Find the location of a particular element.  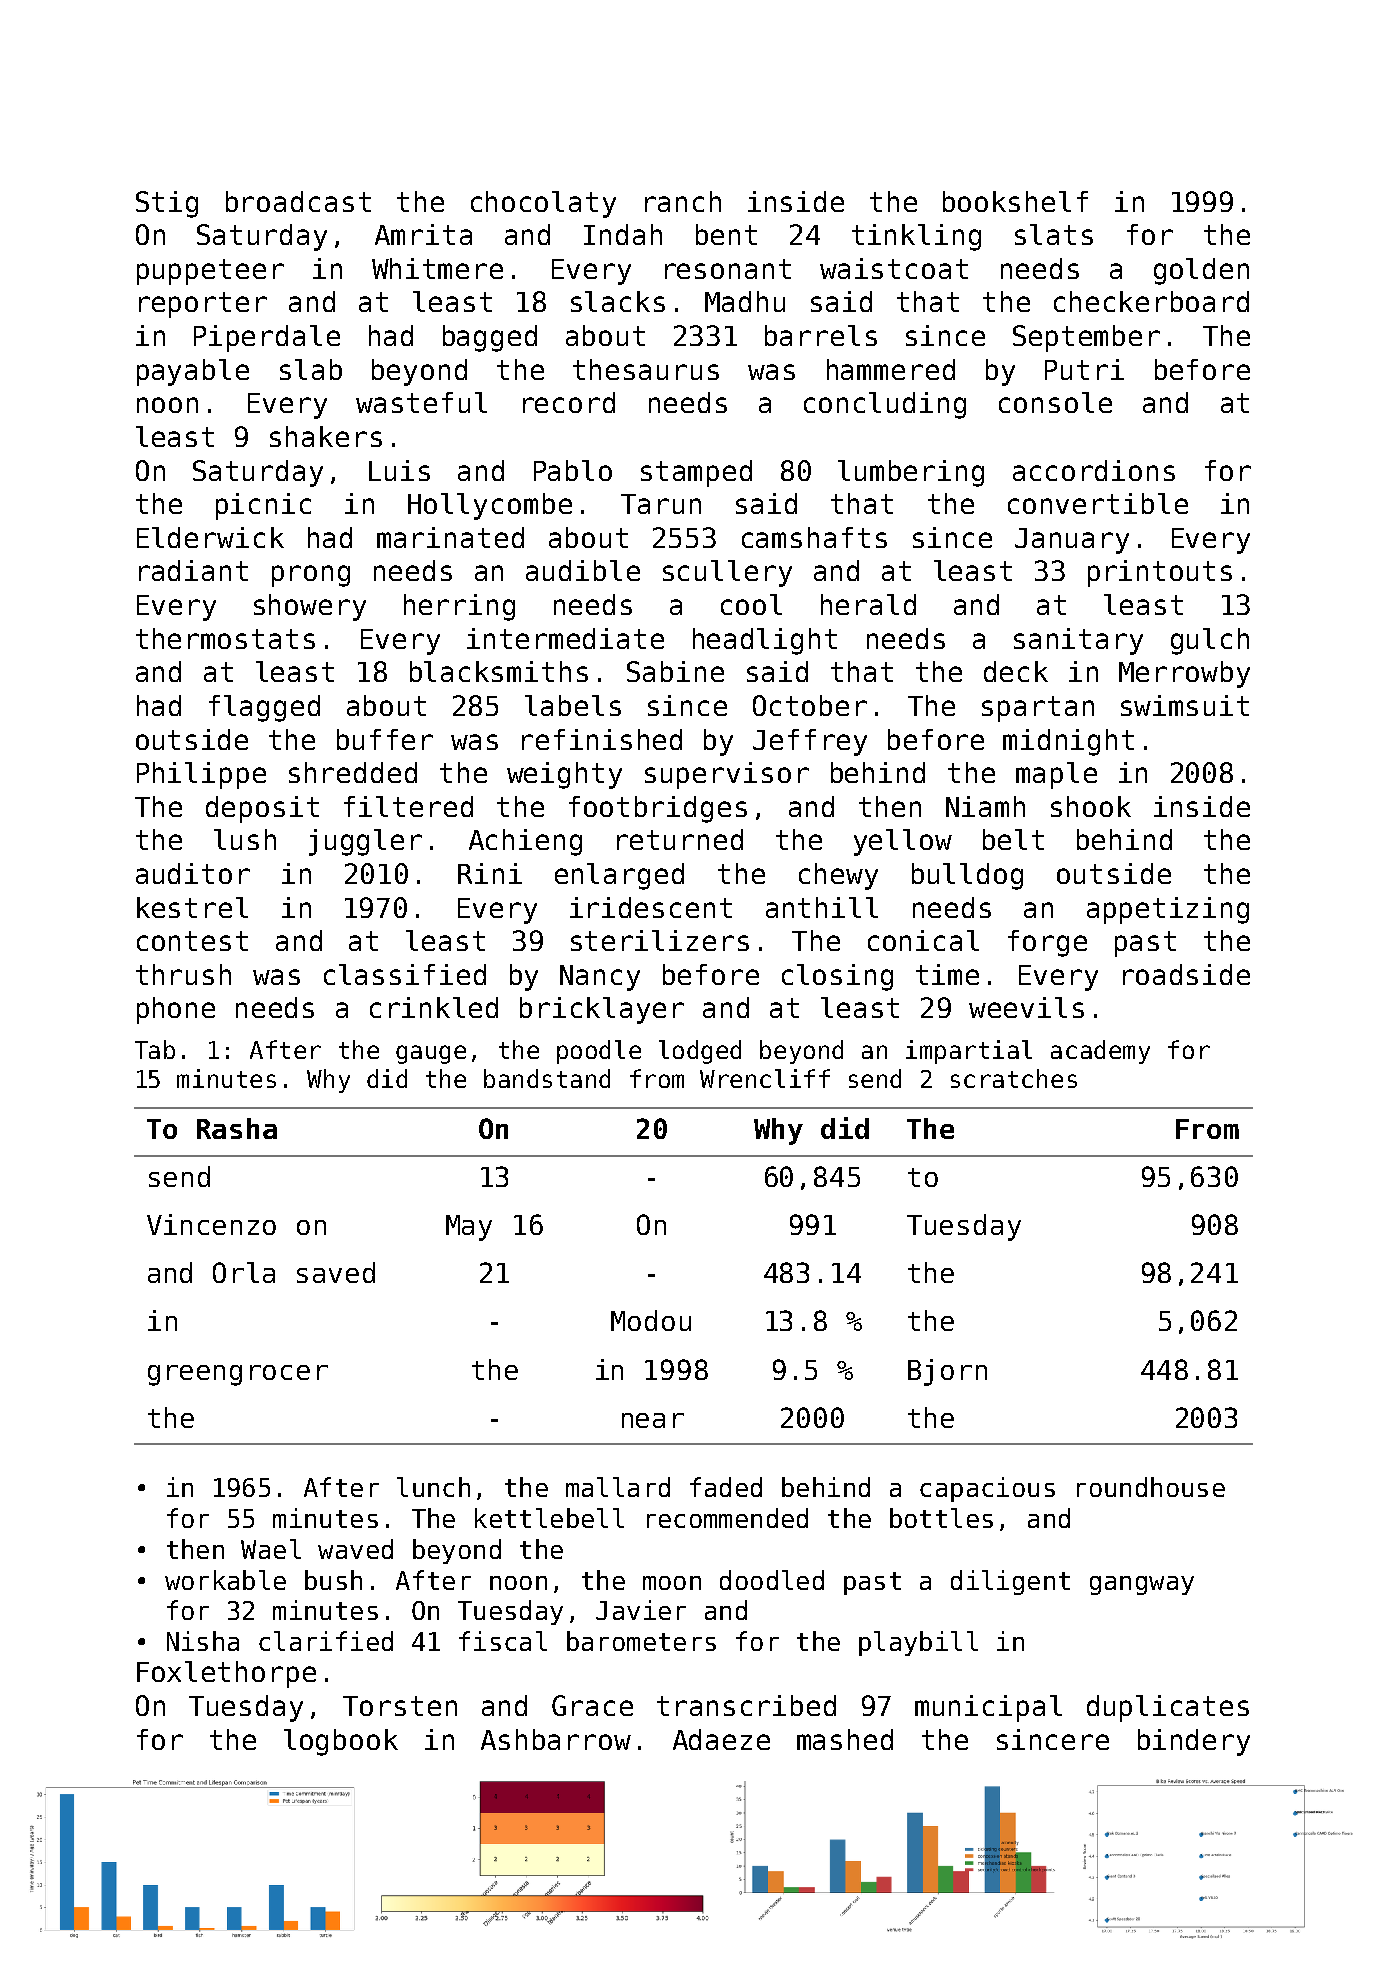

Luis is located at coordinates (399, 470).
